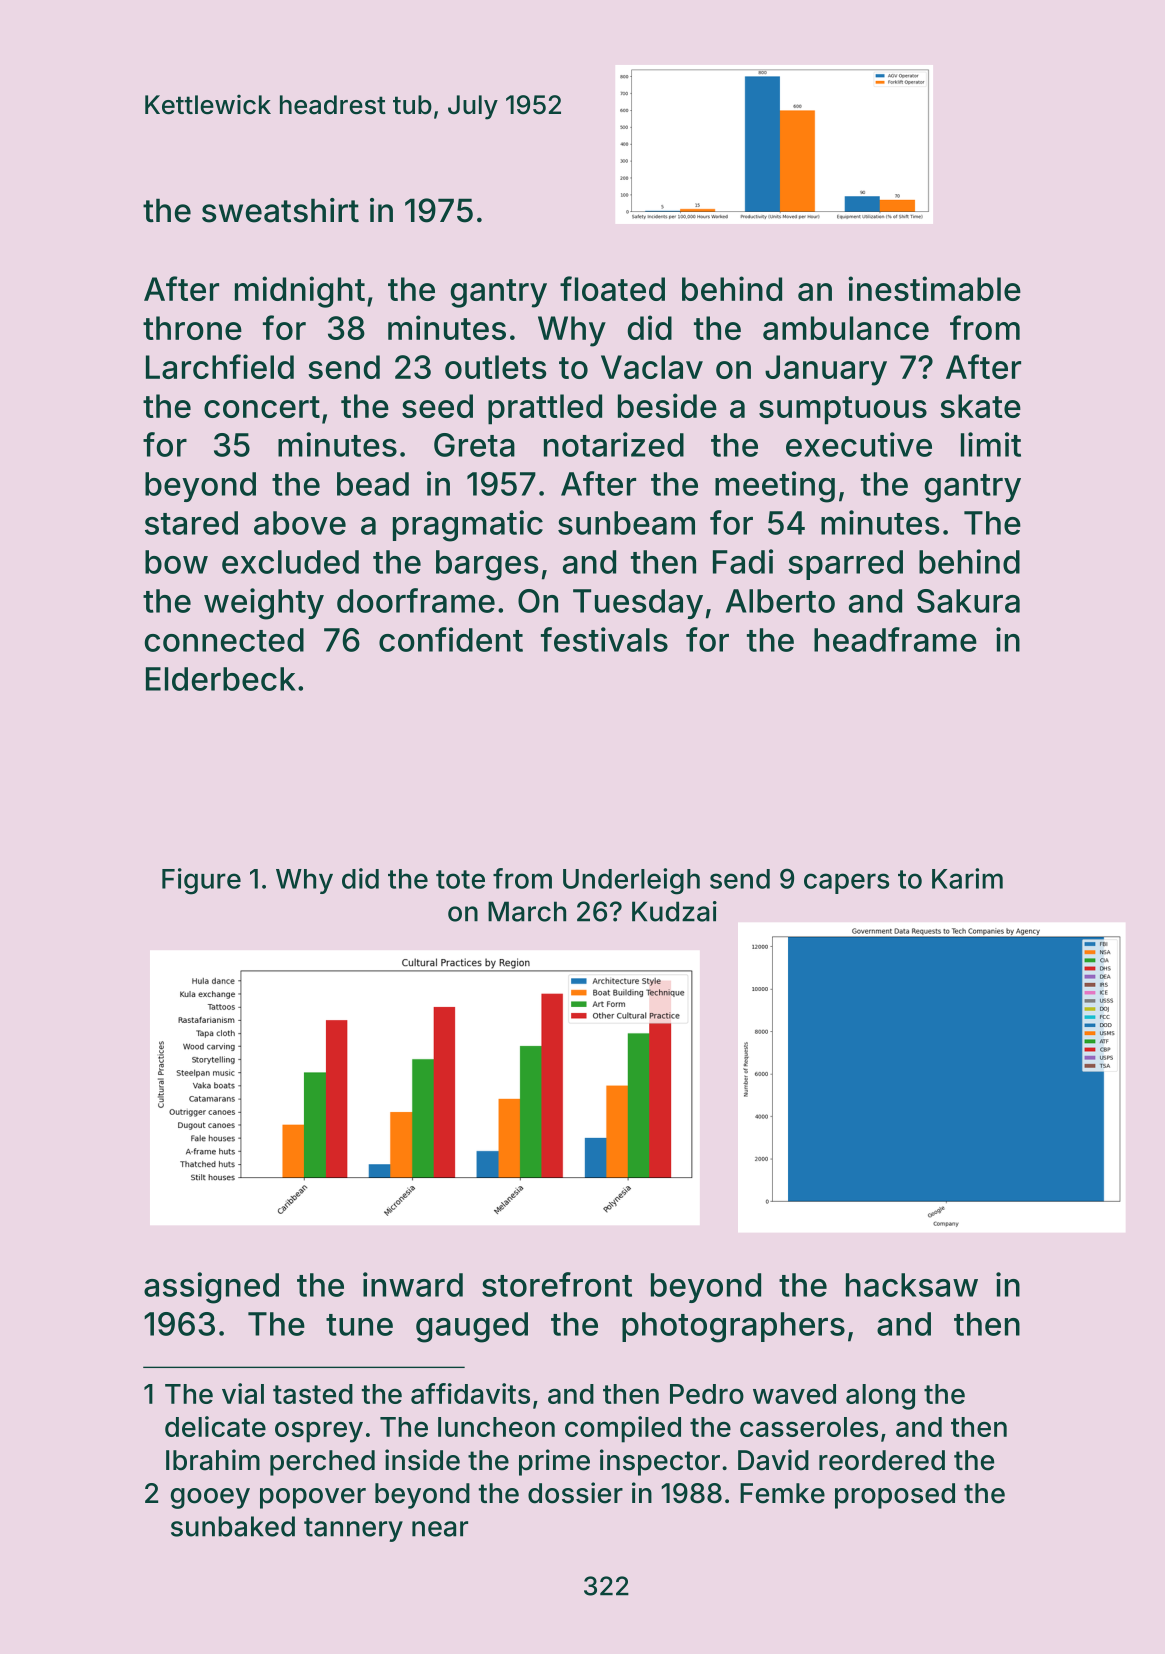 This screenshot has width=1165, height=1654. What do you see at coordinates (487, 565) in the screenshot?
I see `barges` at bounding box center [487, 565].
